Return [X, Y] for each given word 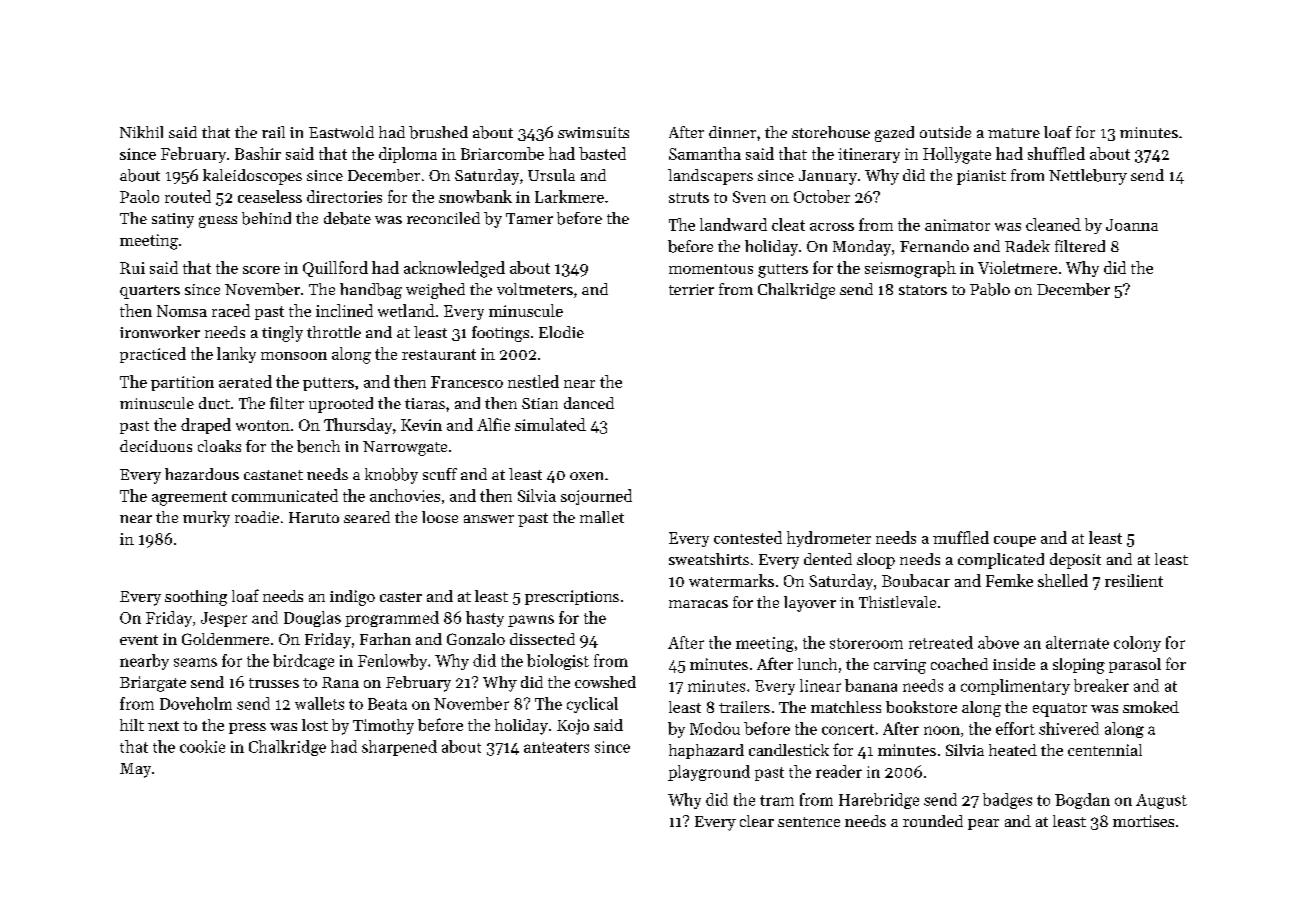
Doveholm [196, 703]
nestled [533, 381]
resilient [1134, 580]
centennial [1105, 750]
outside [945, 132]
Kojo [573, 727]
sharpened [399, 748]
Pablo [990, 289]
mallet [602, 517]
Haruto [314, 517]
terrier [691, 289]
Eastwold [341, 132]
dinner [732, 132]
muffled [961, 537]
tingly [282, 334]
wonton [263, 425]
